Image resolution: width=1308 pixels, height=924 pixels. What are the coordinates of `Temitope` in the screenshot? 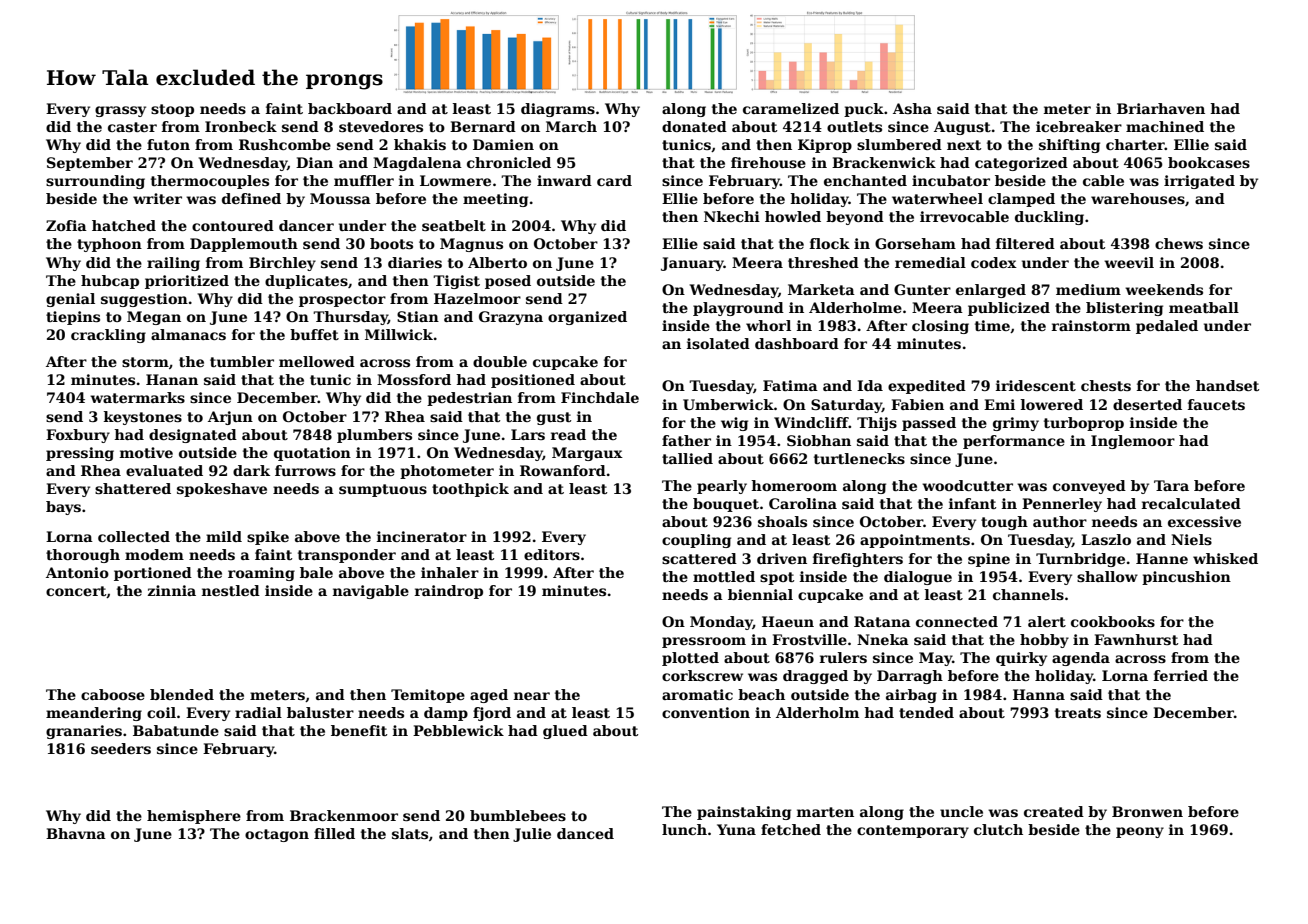 It's located at (428, 696).
